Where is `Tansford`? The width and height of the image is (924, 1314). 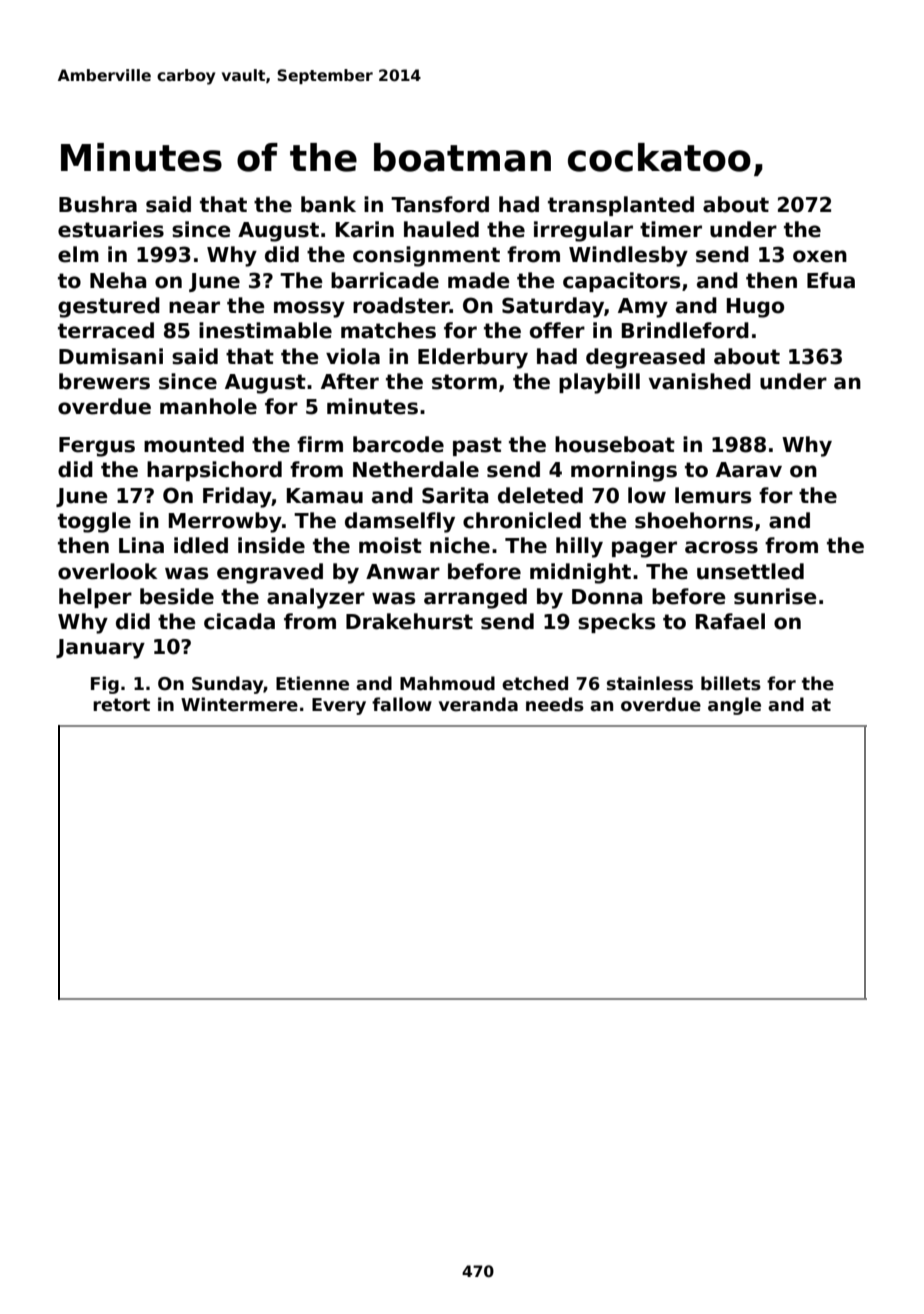 Tansford is located at coordinates (440, 204).
